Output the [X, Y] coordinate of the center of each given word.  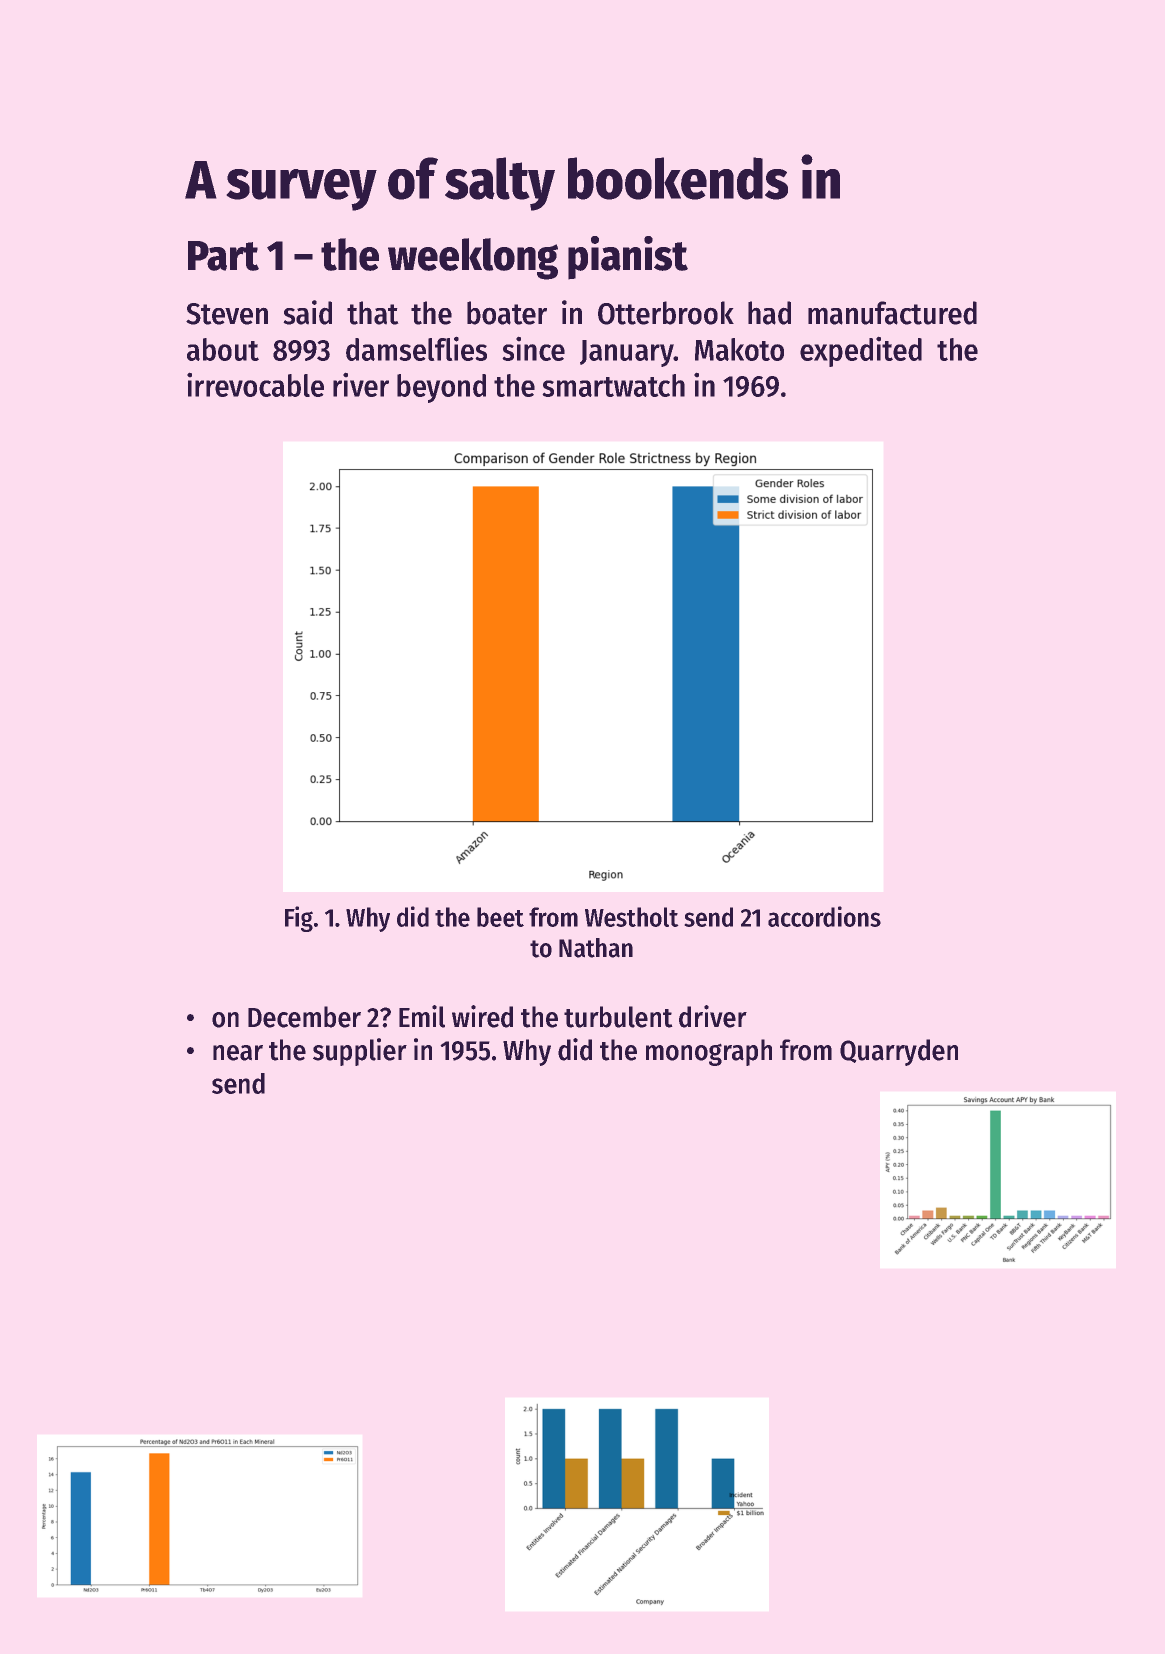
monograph [709, 1052]
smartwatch [614, 385]
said [308, 312]
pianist [628, 257]
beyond [441, 388]
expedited [861, 352]
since [534, 349]
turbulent [618, 1017]
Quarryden [899, 1052]
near [238, 1053]
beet [500, 917]
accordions [824, 916]
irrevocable [255, 385]
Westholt [631, 917]
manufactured [892, 313]
